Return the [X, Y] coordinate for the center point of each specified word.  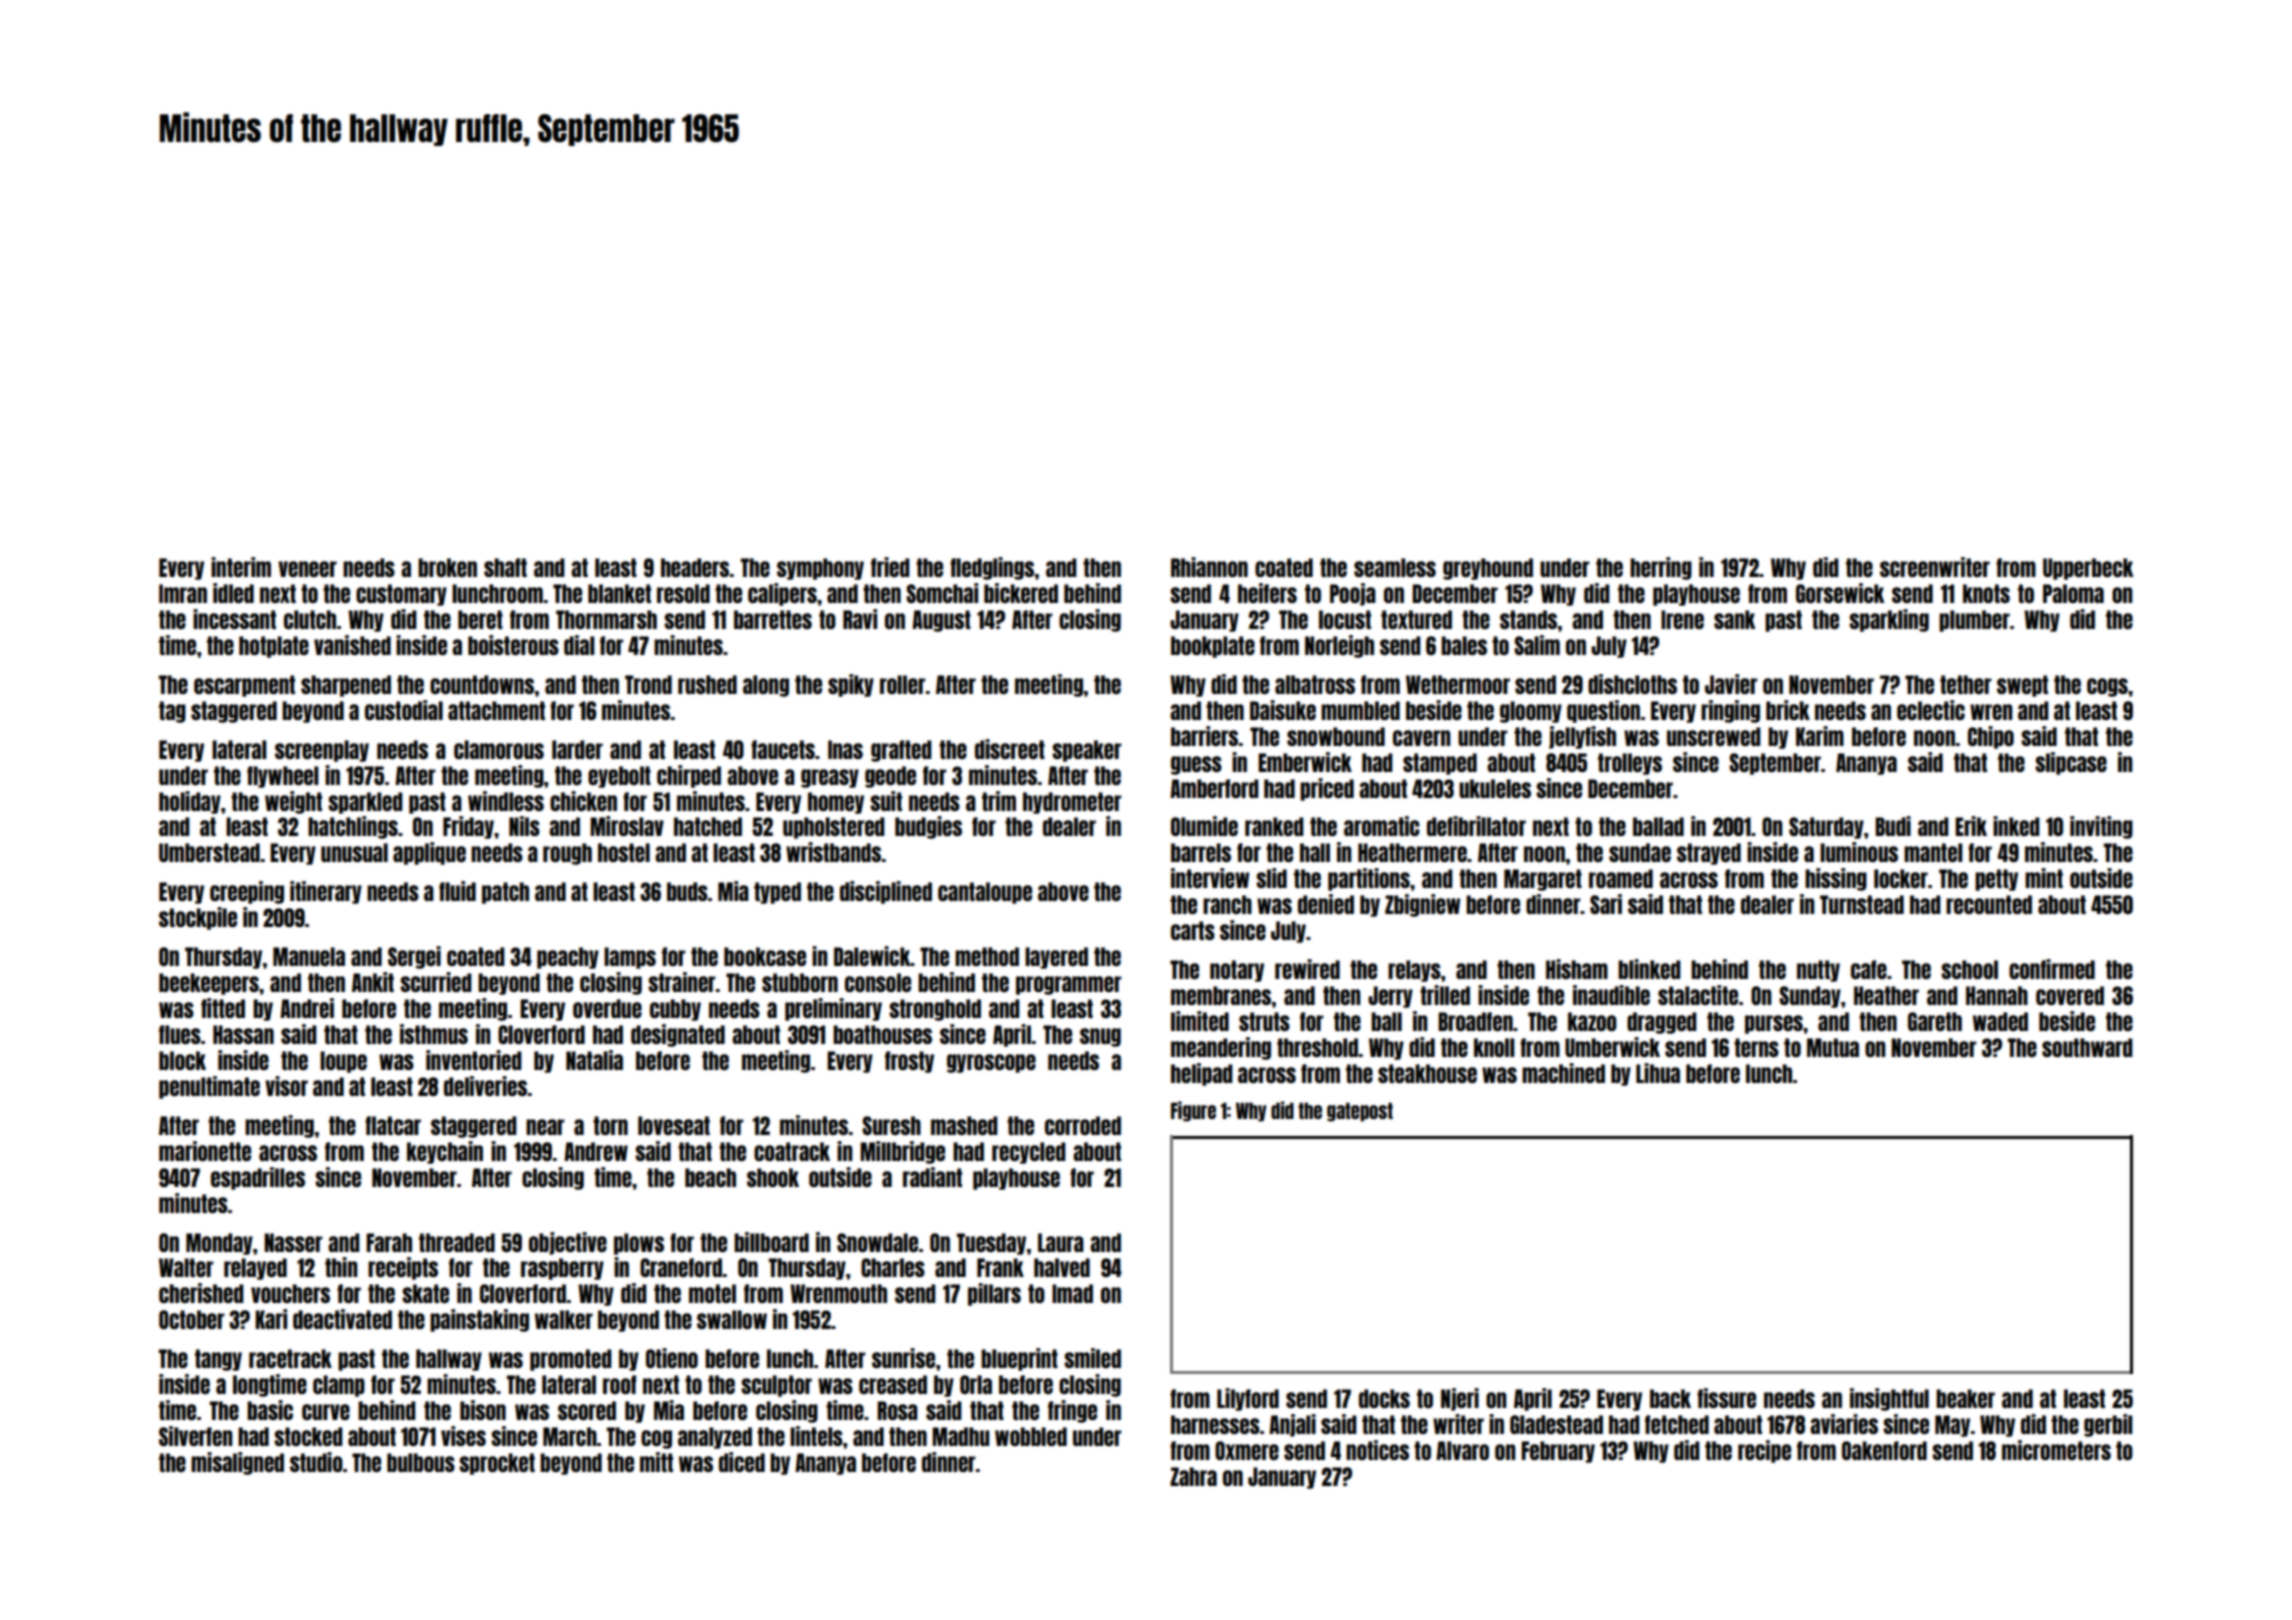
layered [1056, 958]
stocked [308, 1436]
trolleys [1630, 764]
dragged [1662, 1023]
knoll [1494, 1047]
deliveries [485, 1086]
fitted [223, 1008]
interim [241, 567]
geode [890, 777]
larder [577, 749]
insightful [1889, 1399]
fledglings [992, 568]
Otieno [672, 1358]
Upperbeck [2088, 569]
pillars [994, 1294]
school [1969, 969]
